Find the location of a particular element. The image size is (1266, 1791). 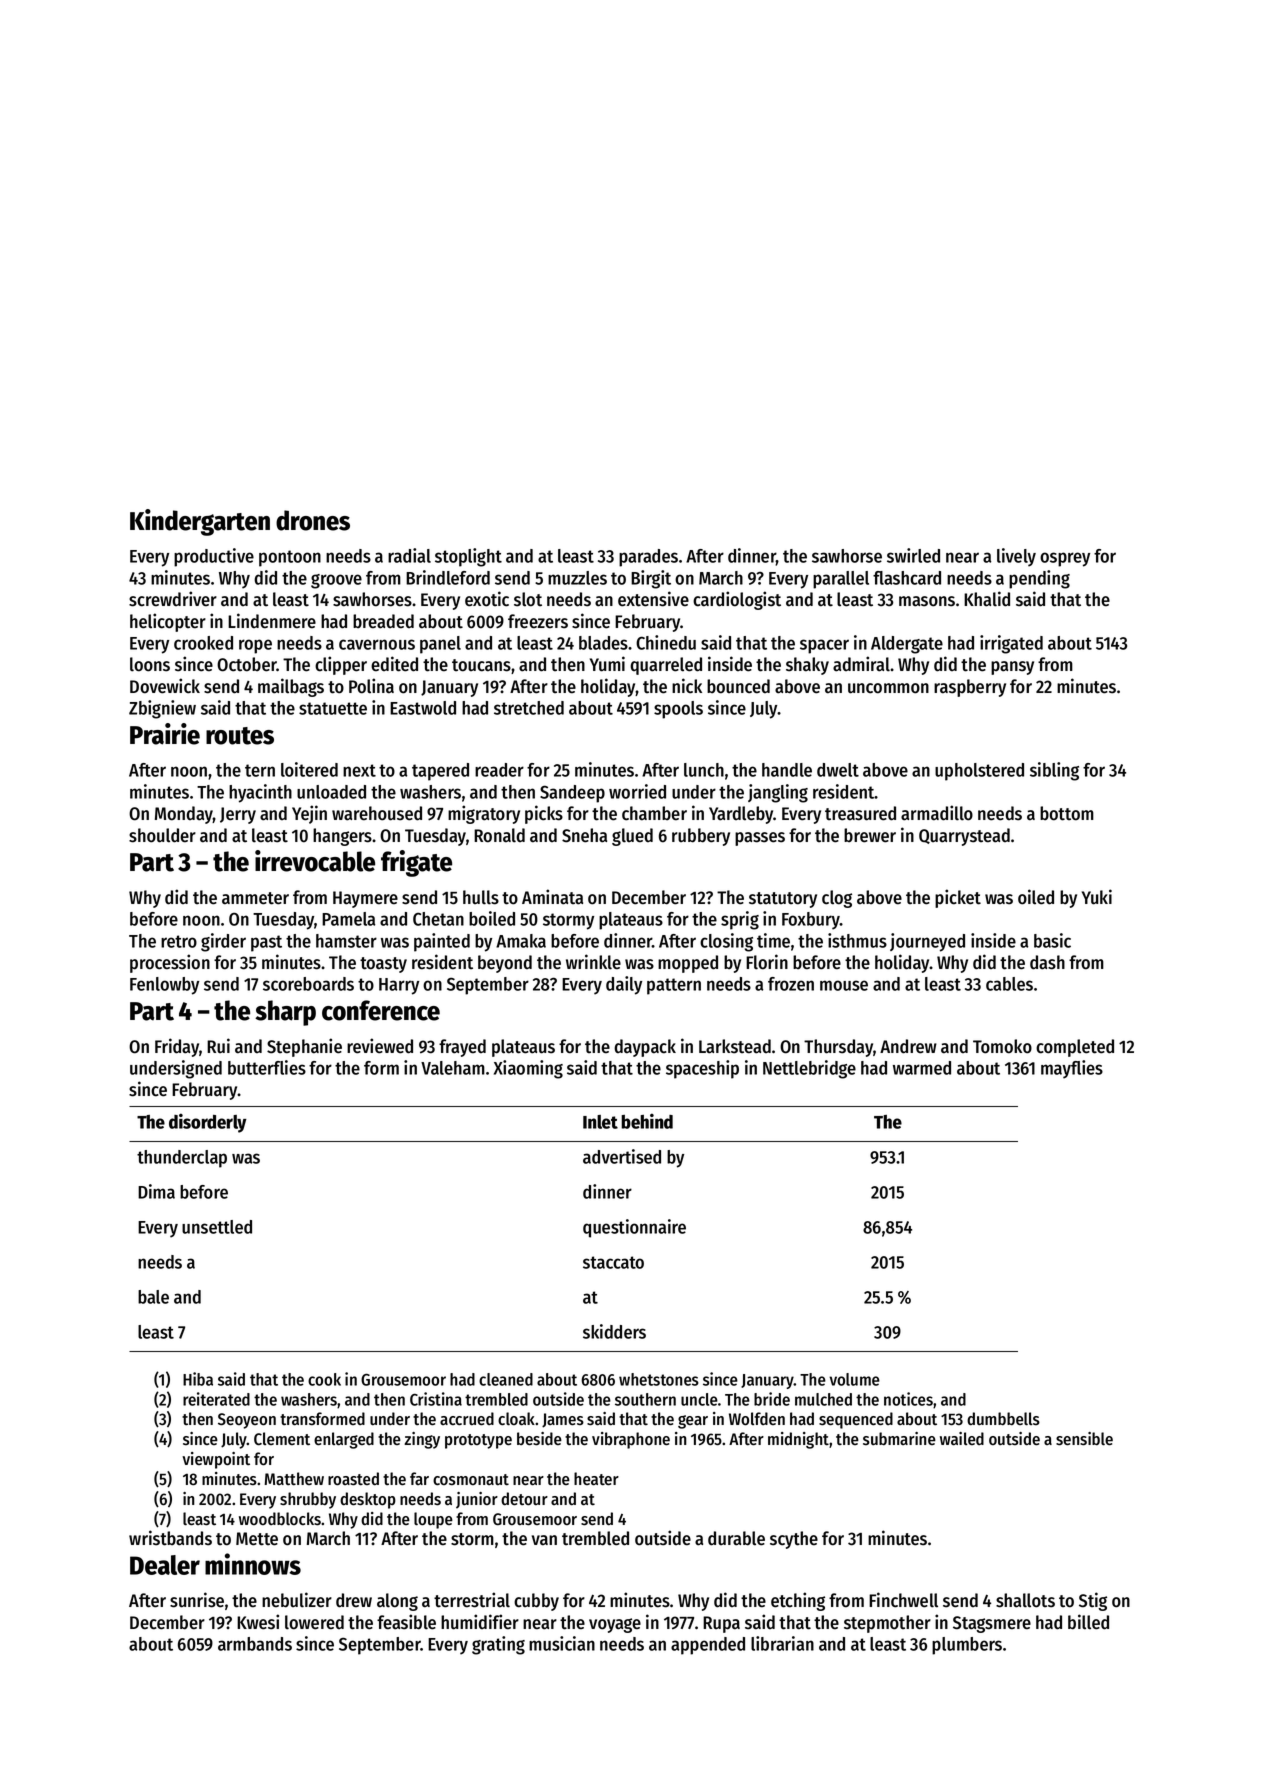

mayflies is located at coordinates (1072, 1069).
